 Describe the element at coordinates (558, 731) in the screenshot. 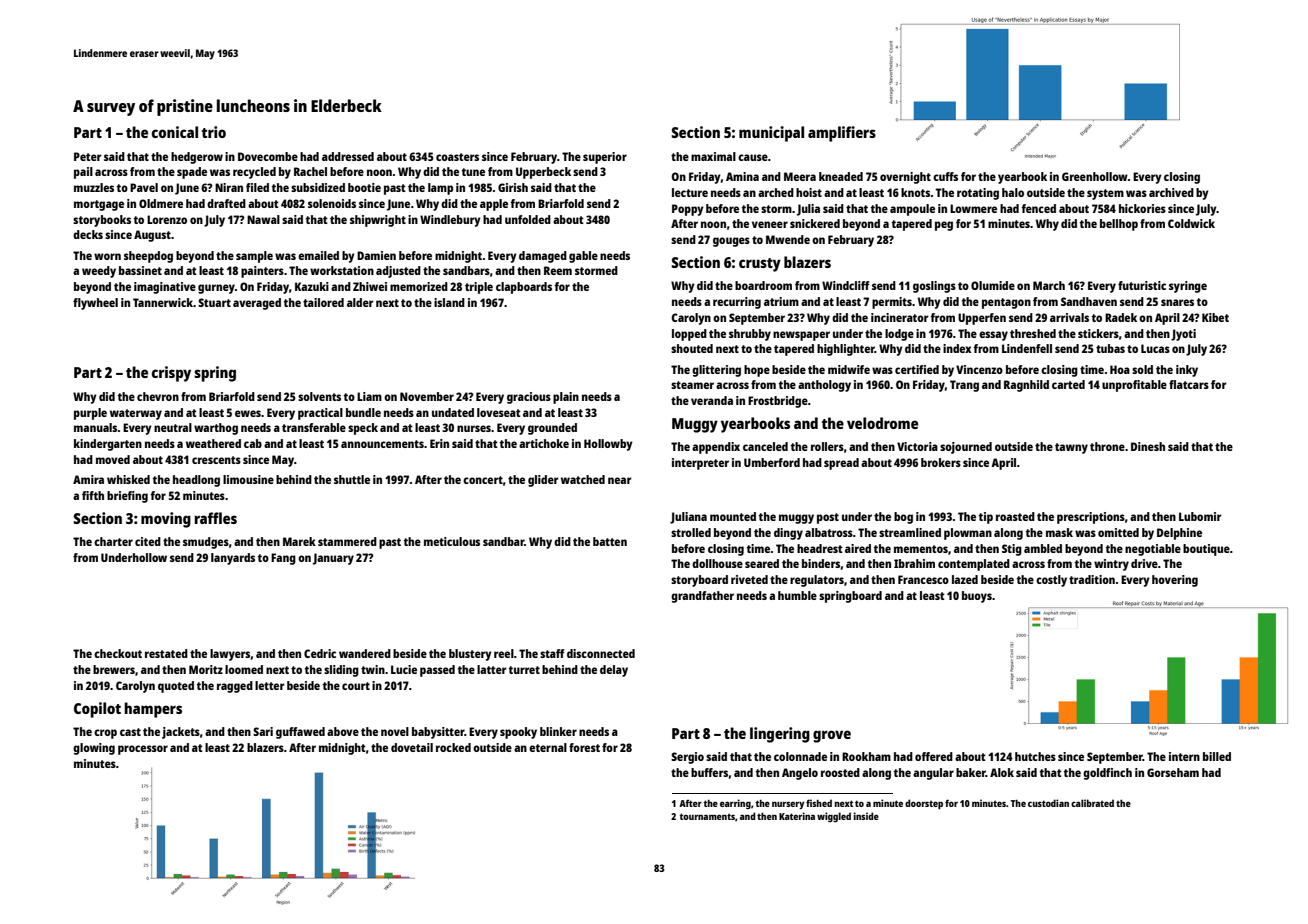

I see `blinker` at that location.
